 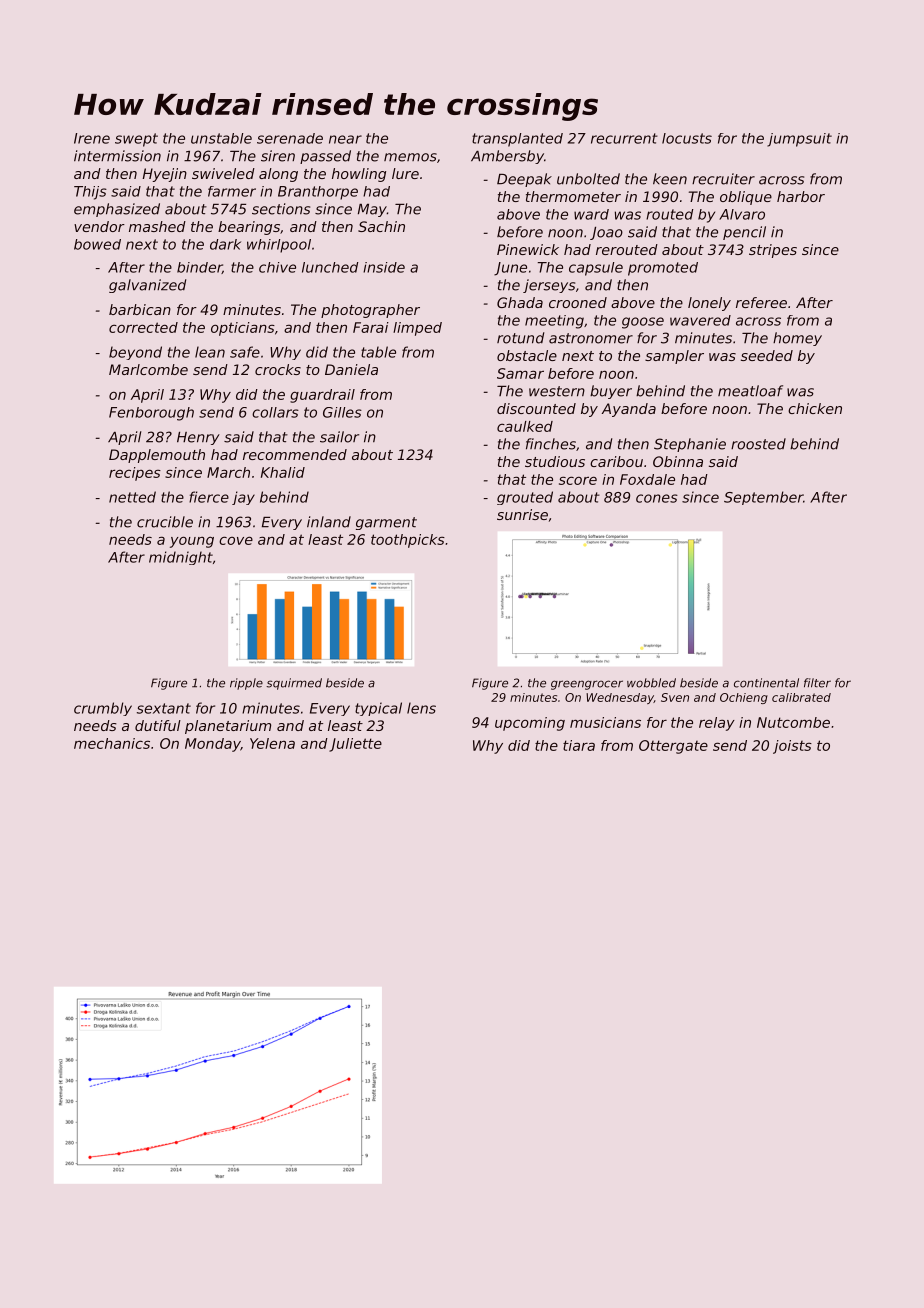 I want to click on wobbled, so click(x=651, y=683).
